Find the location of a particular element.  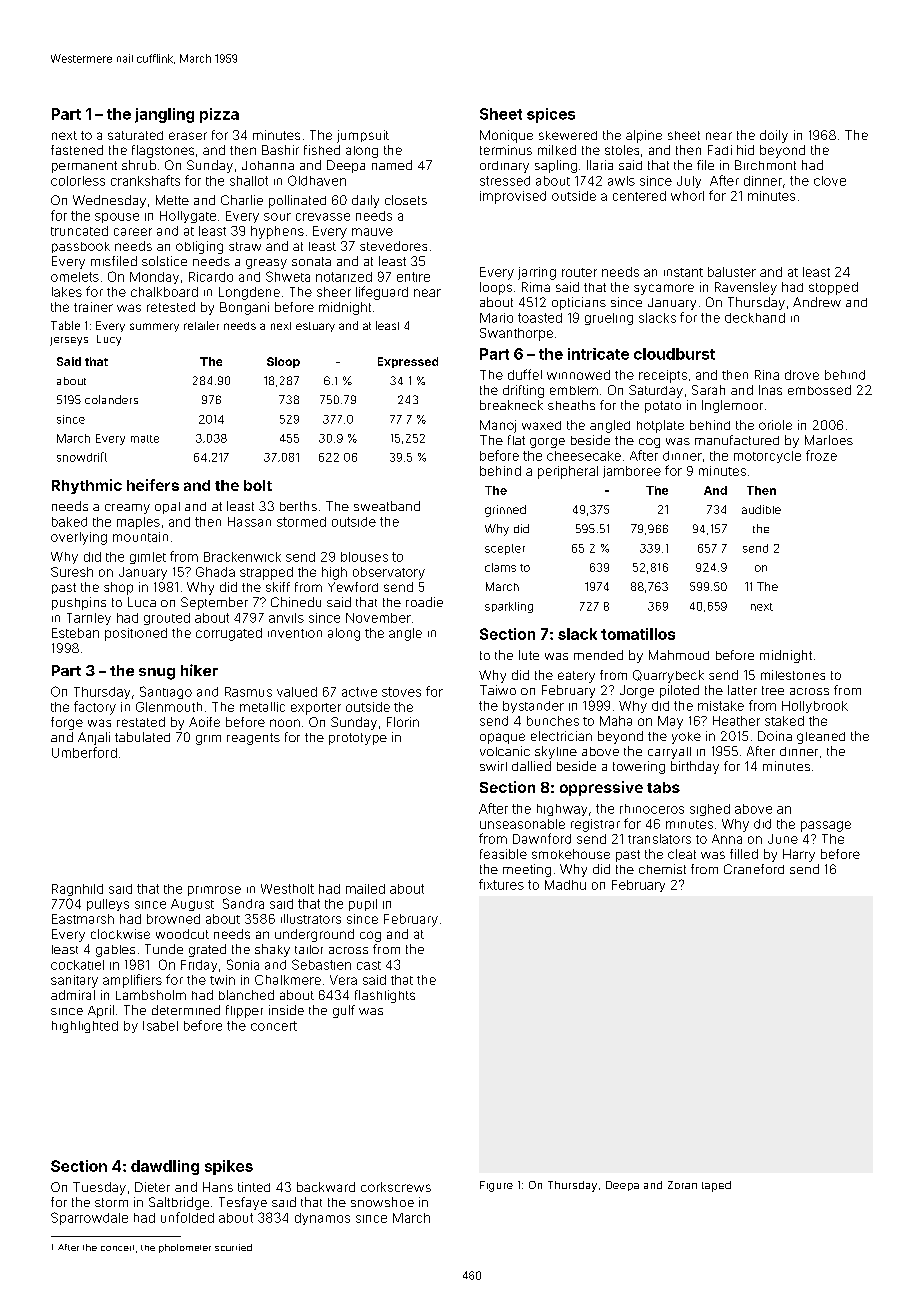

stoves is located at coordinates (401, 692).
